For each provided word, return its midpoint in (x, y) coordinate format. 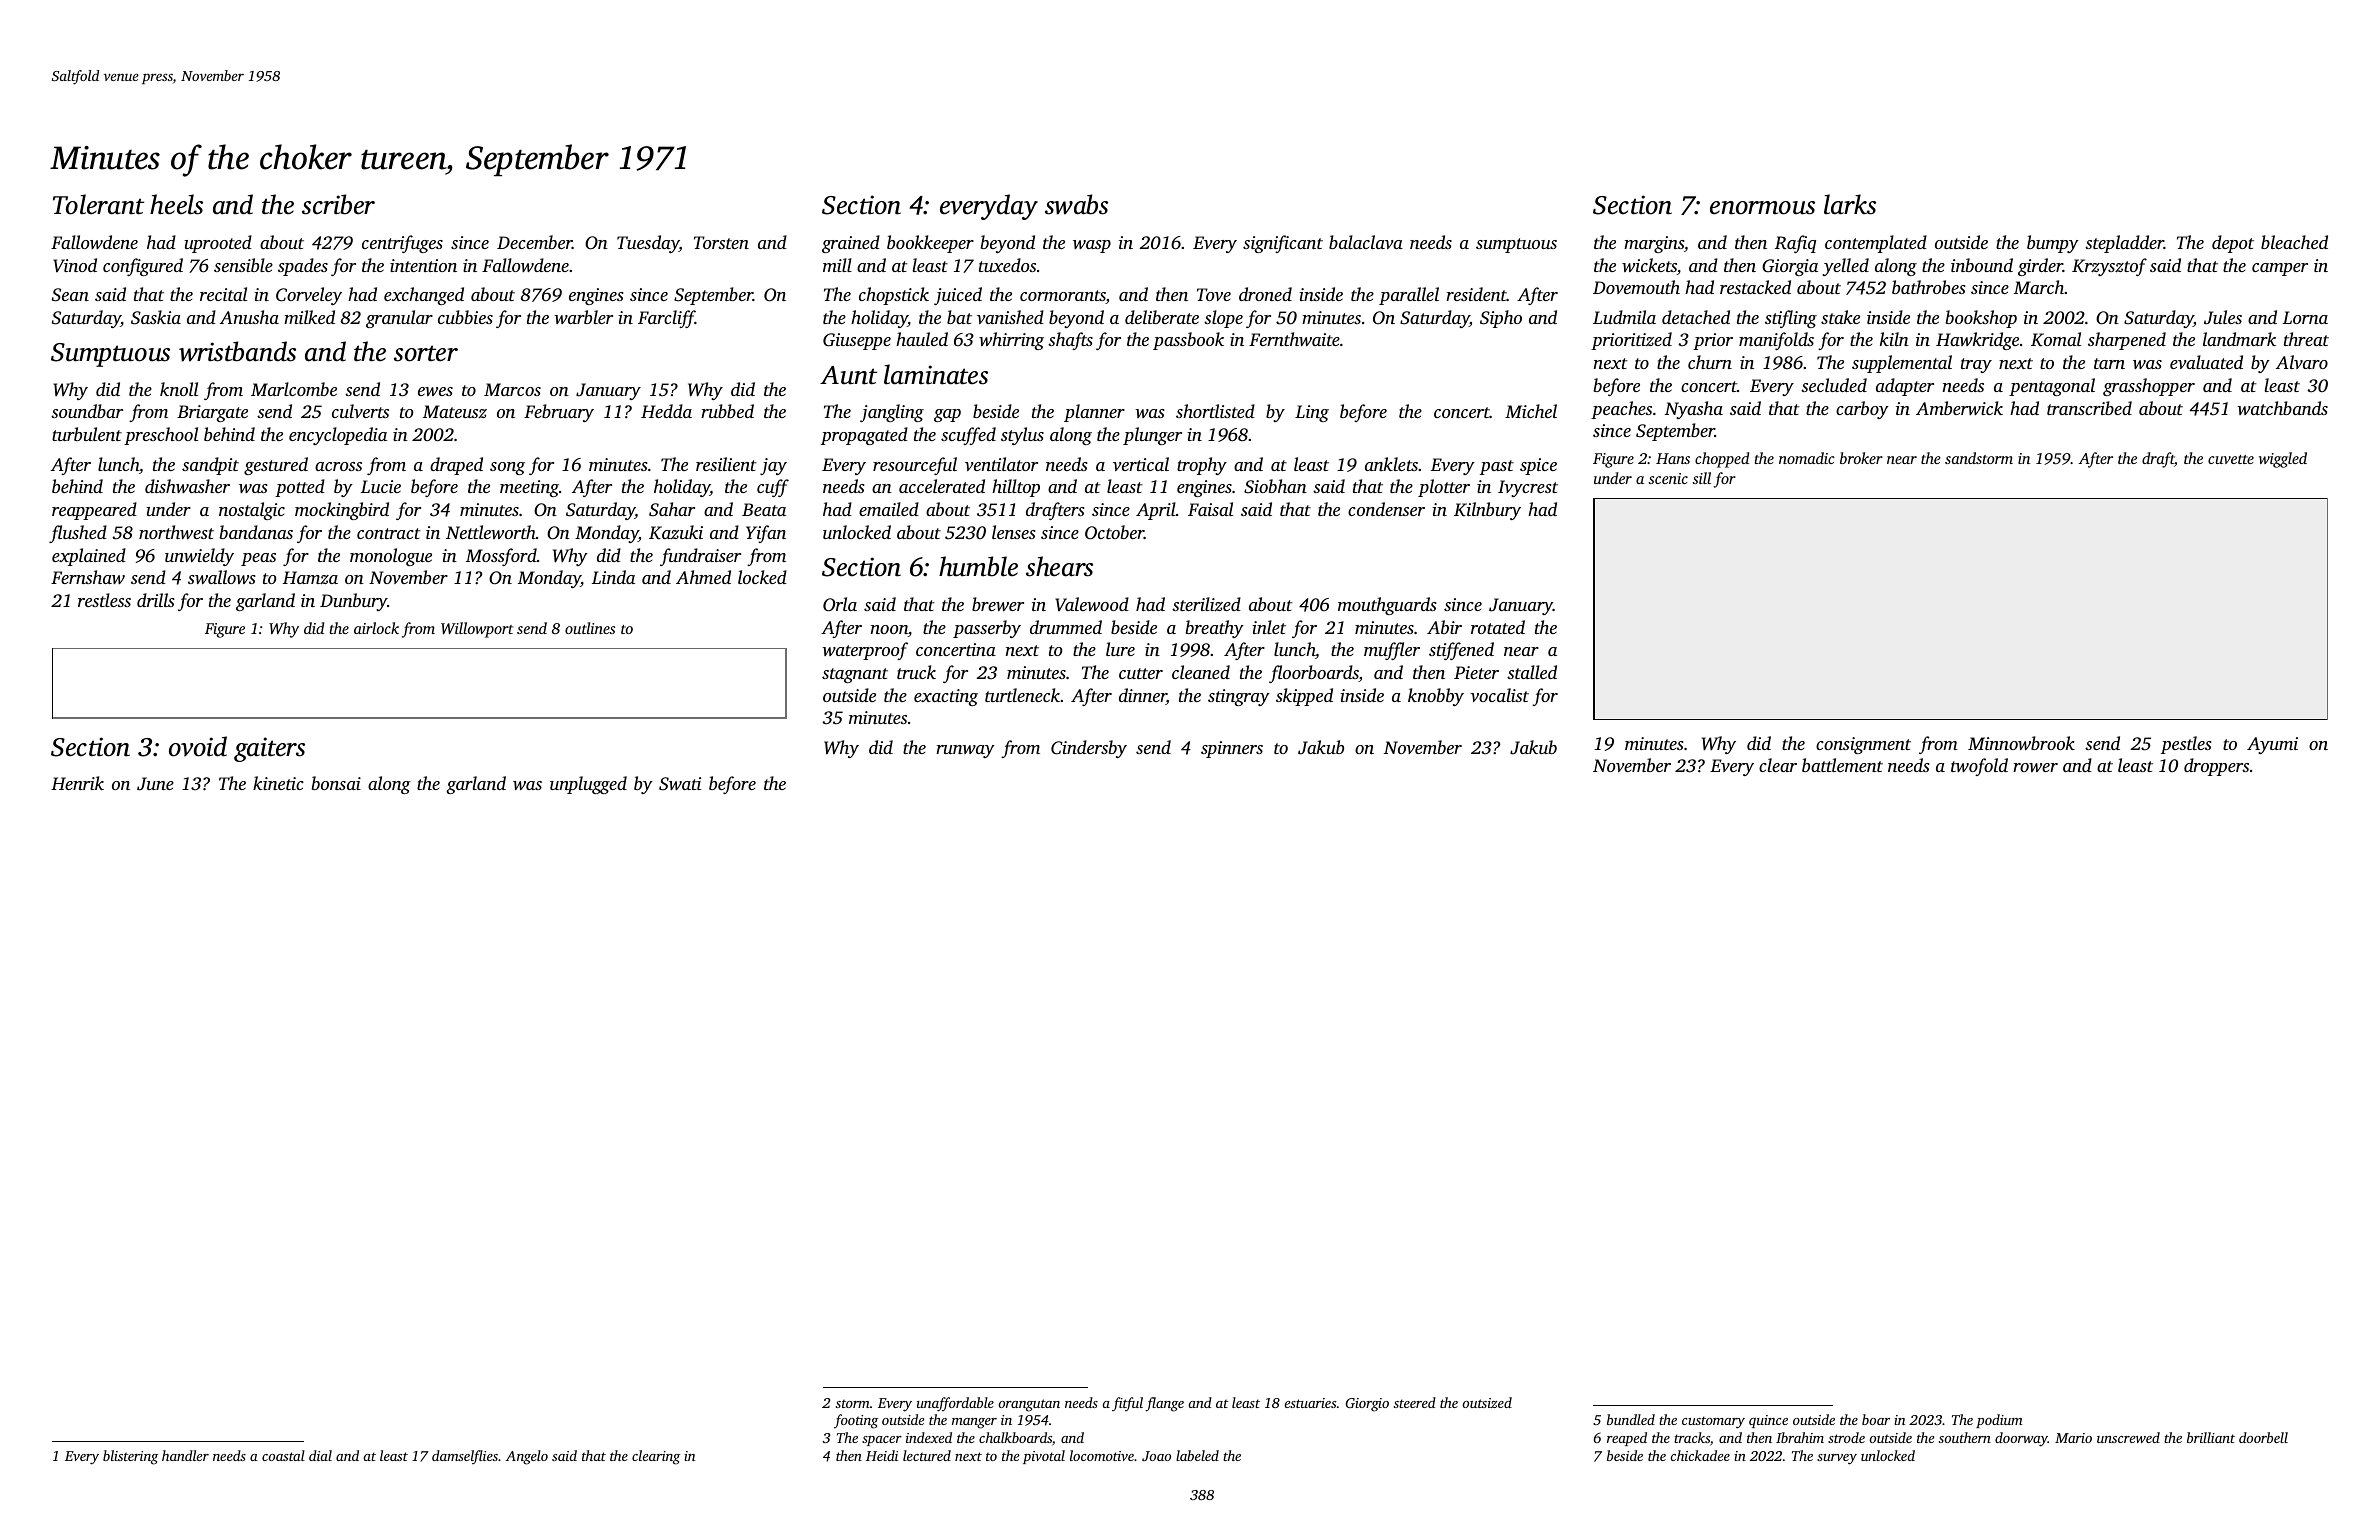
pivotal (1044, 1457)
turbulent (87, 434)
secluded (1834, 385)
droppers (2216, 767)
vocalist (1499, 695)
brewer (998, 604)
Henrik (77, 783)
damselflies (465, 1457)
